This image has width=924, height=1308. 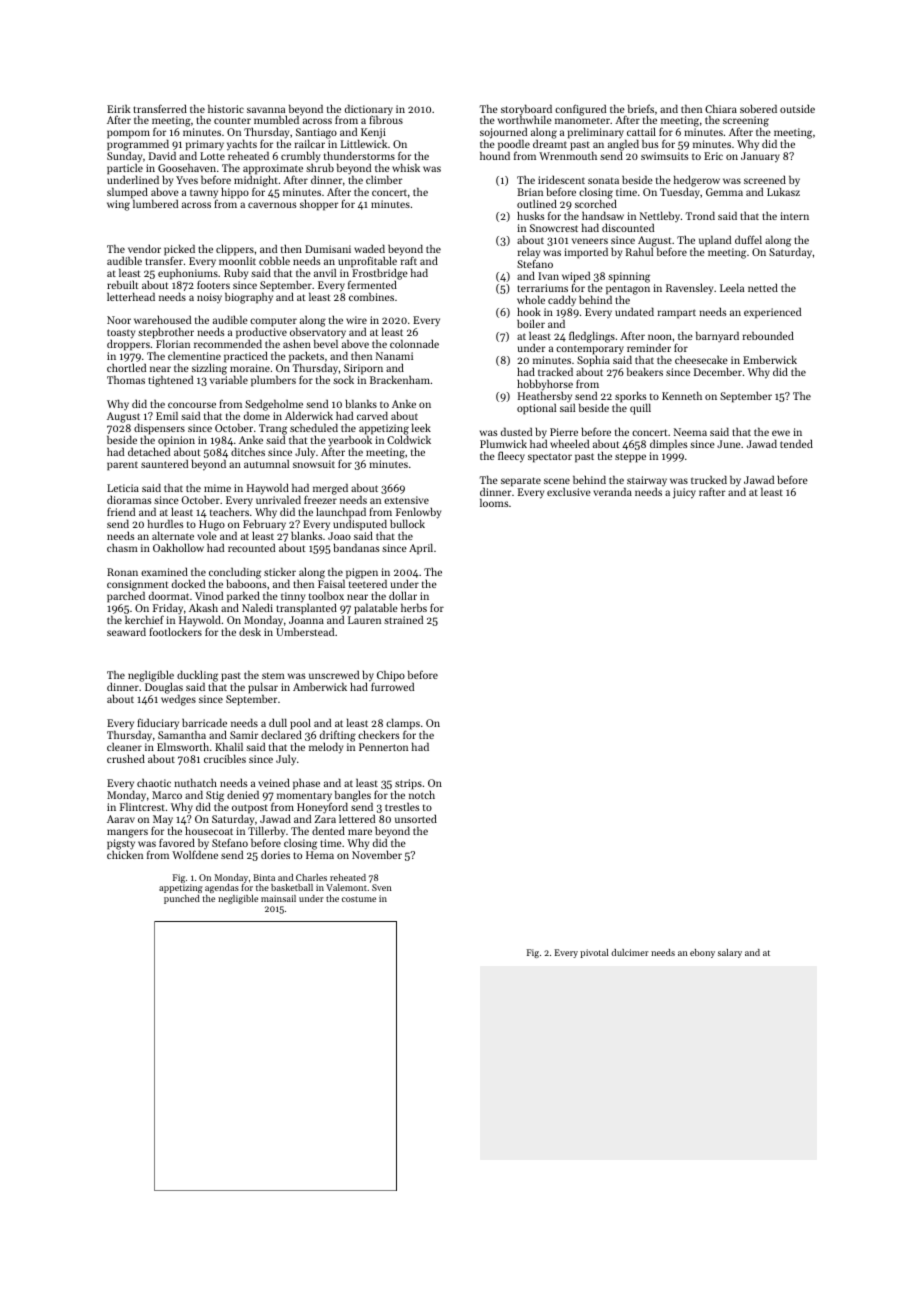 What do you see at coordinates (702, 953) in the image?
I see `ebony` at bounding box center [702, 953].
